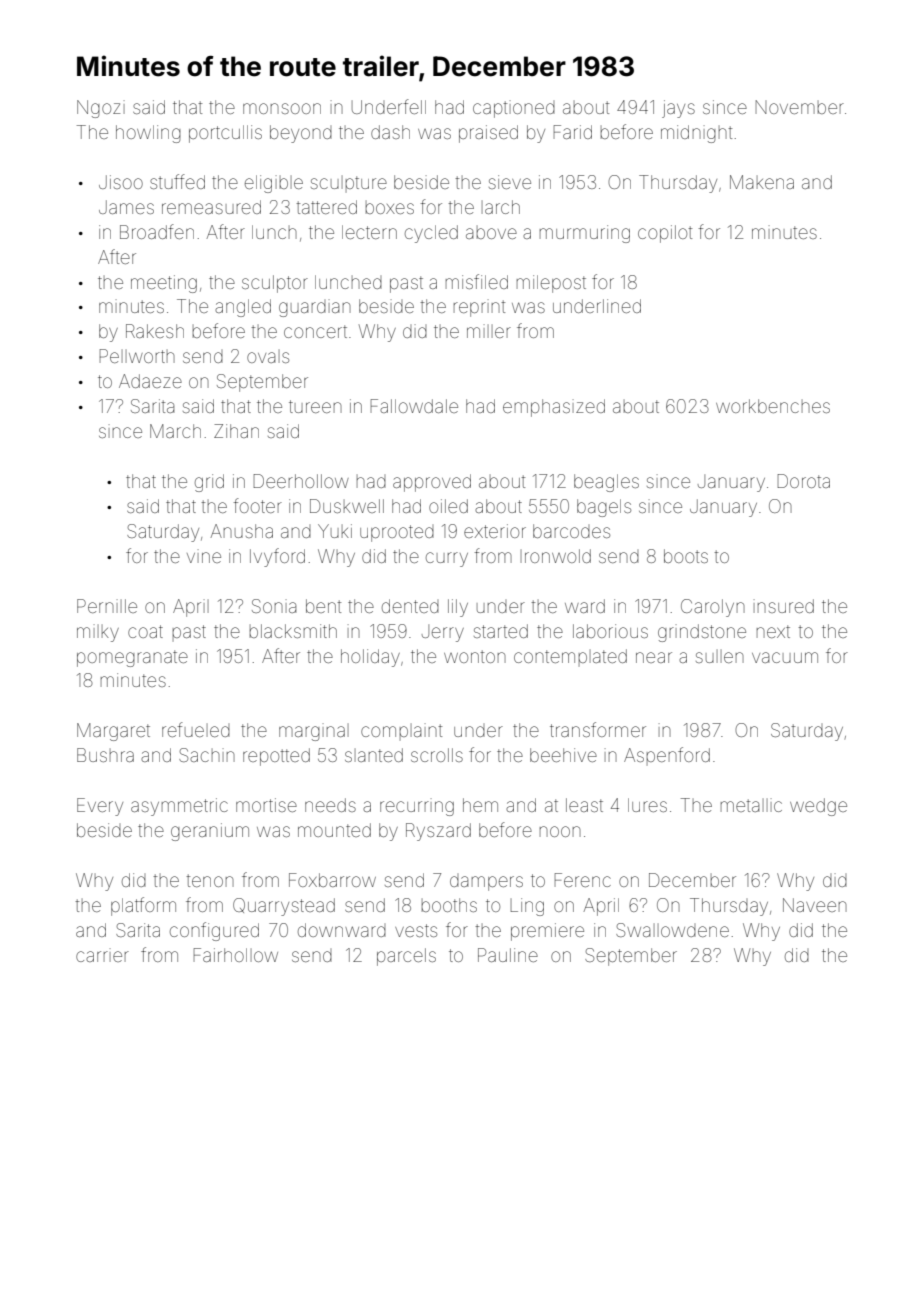  What do you see at coordinates (390, 207) in the page?
I see `boxes` at bounding box center [390, 207].
